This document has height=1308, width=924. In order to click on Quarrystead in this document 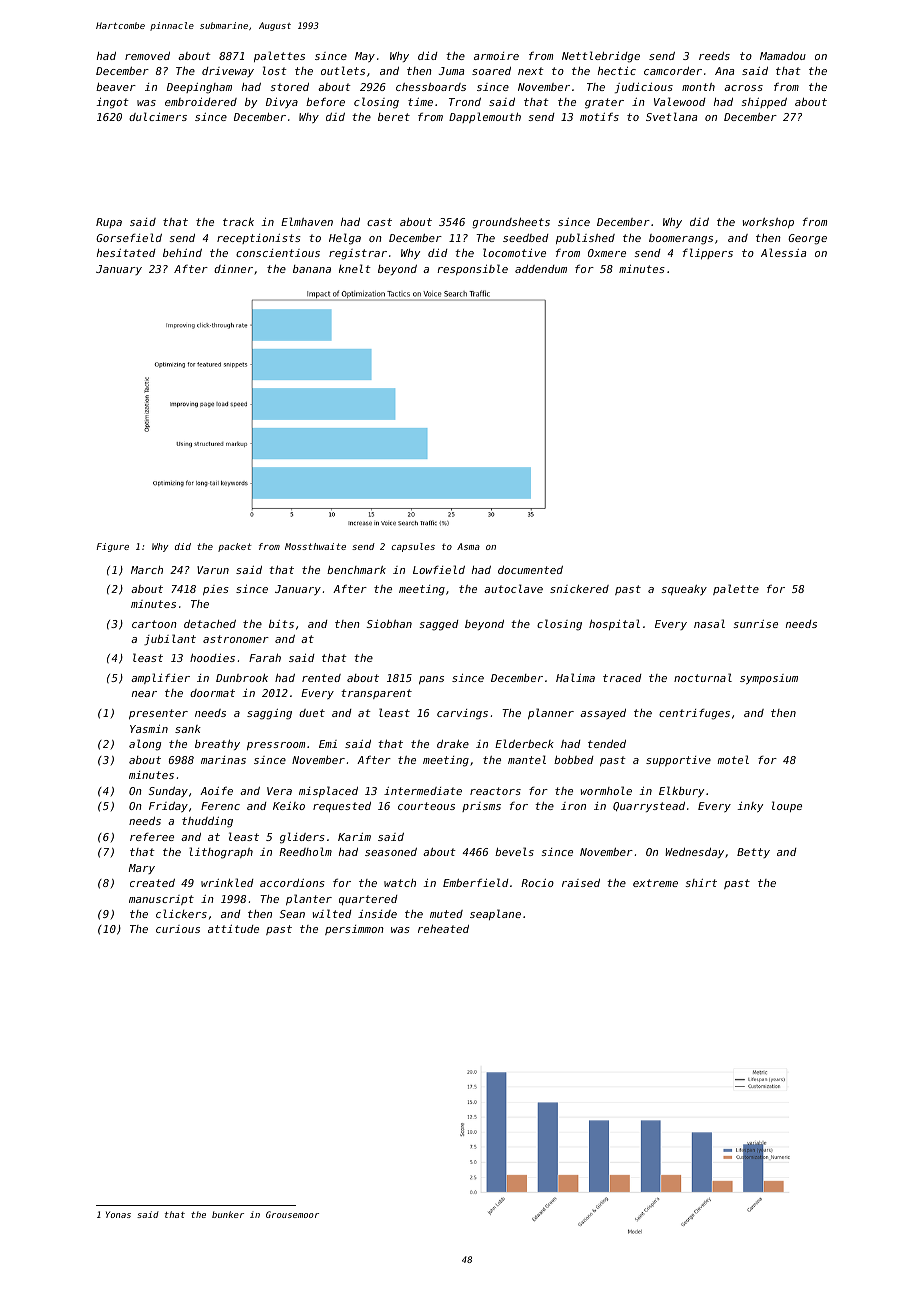, I will do `click(649, 807)`.
